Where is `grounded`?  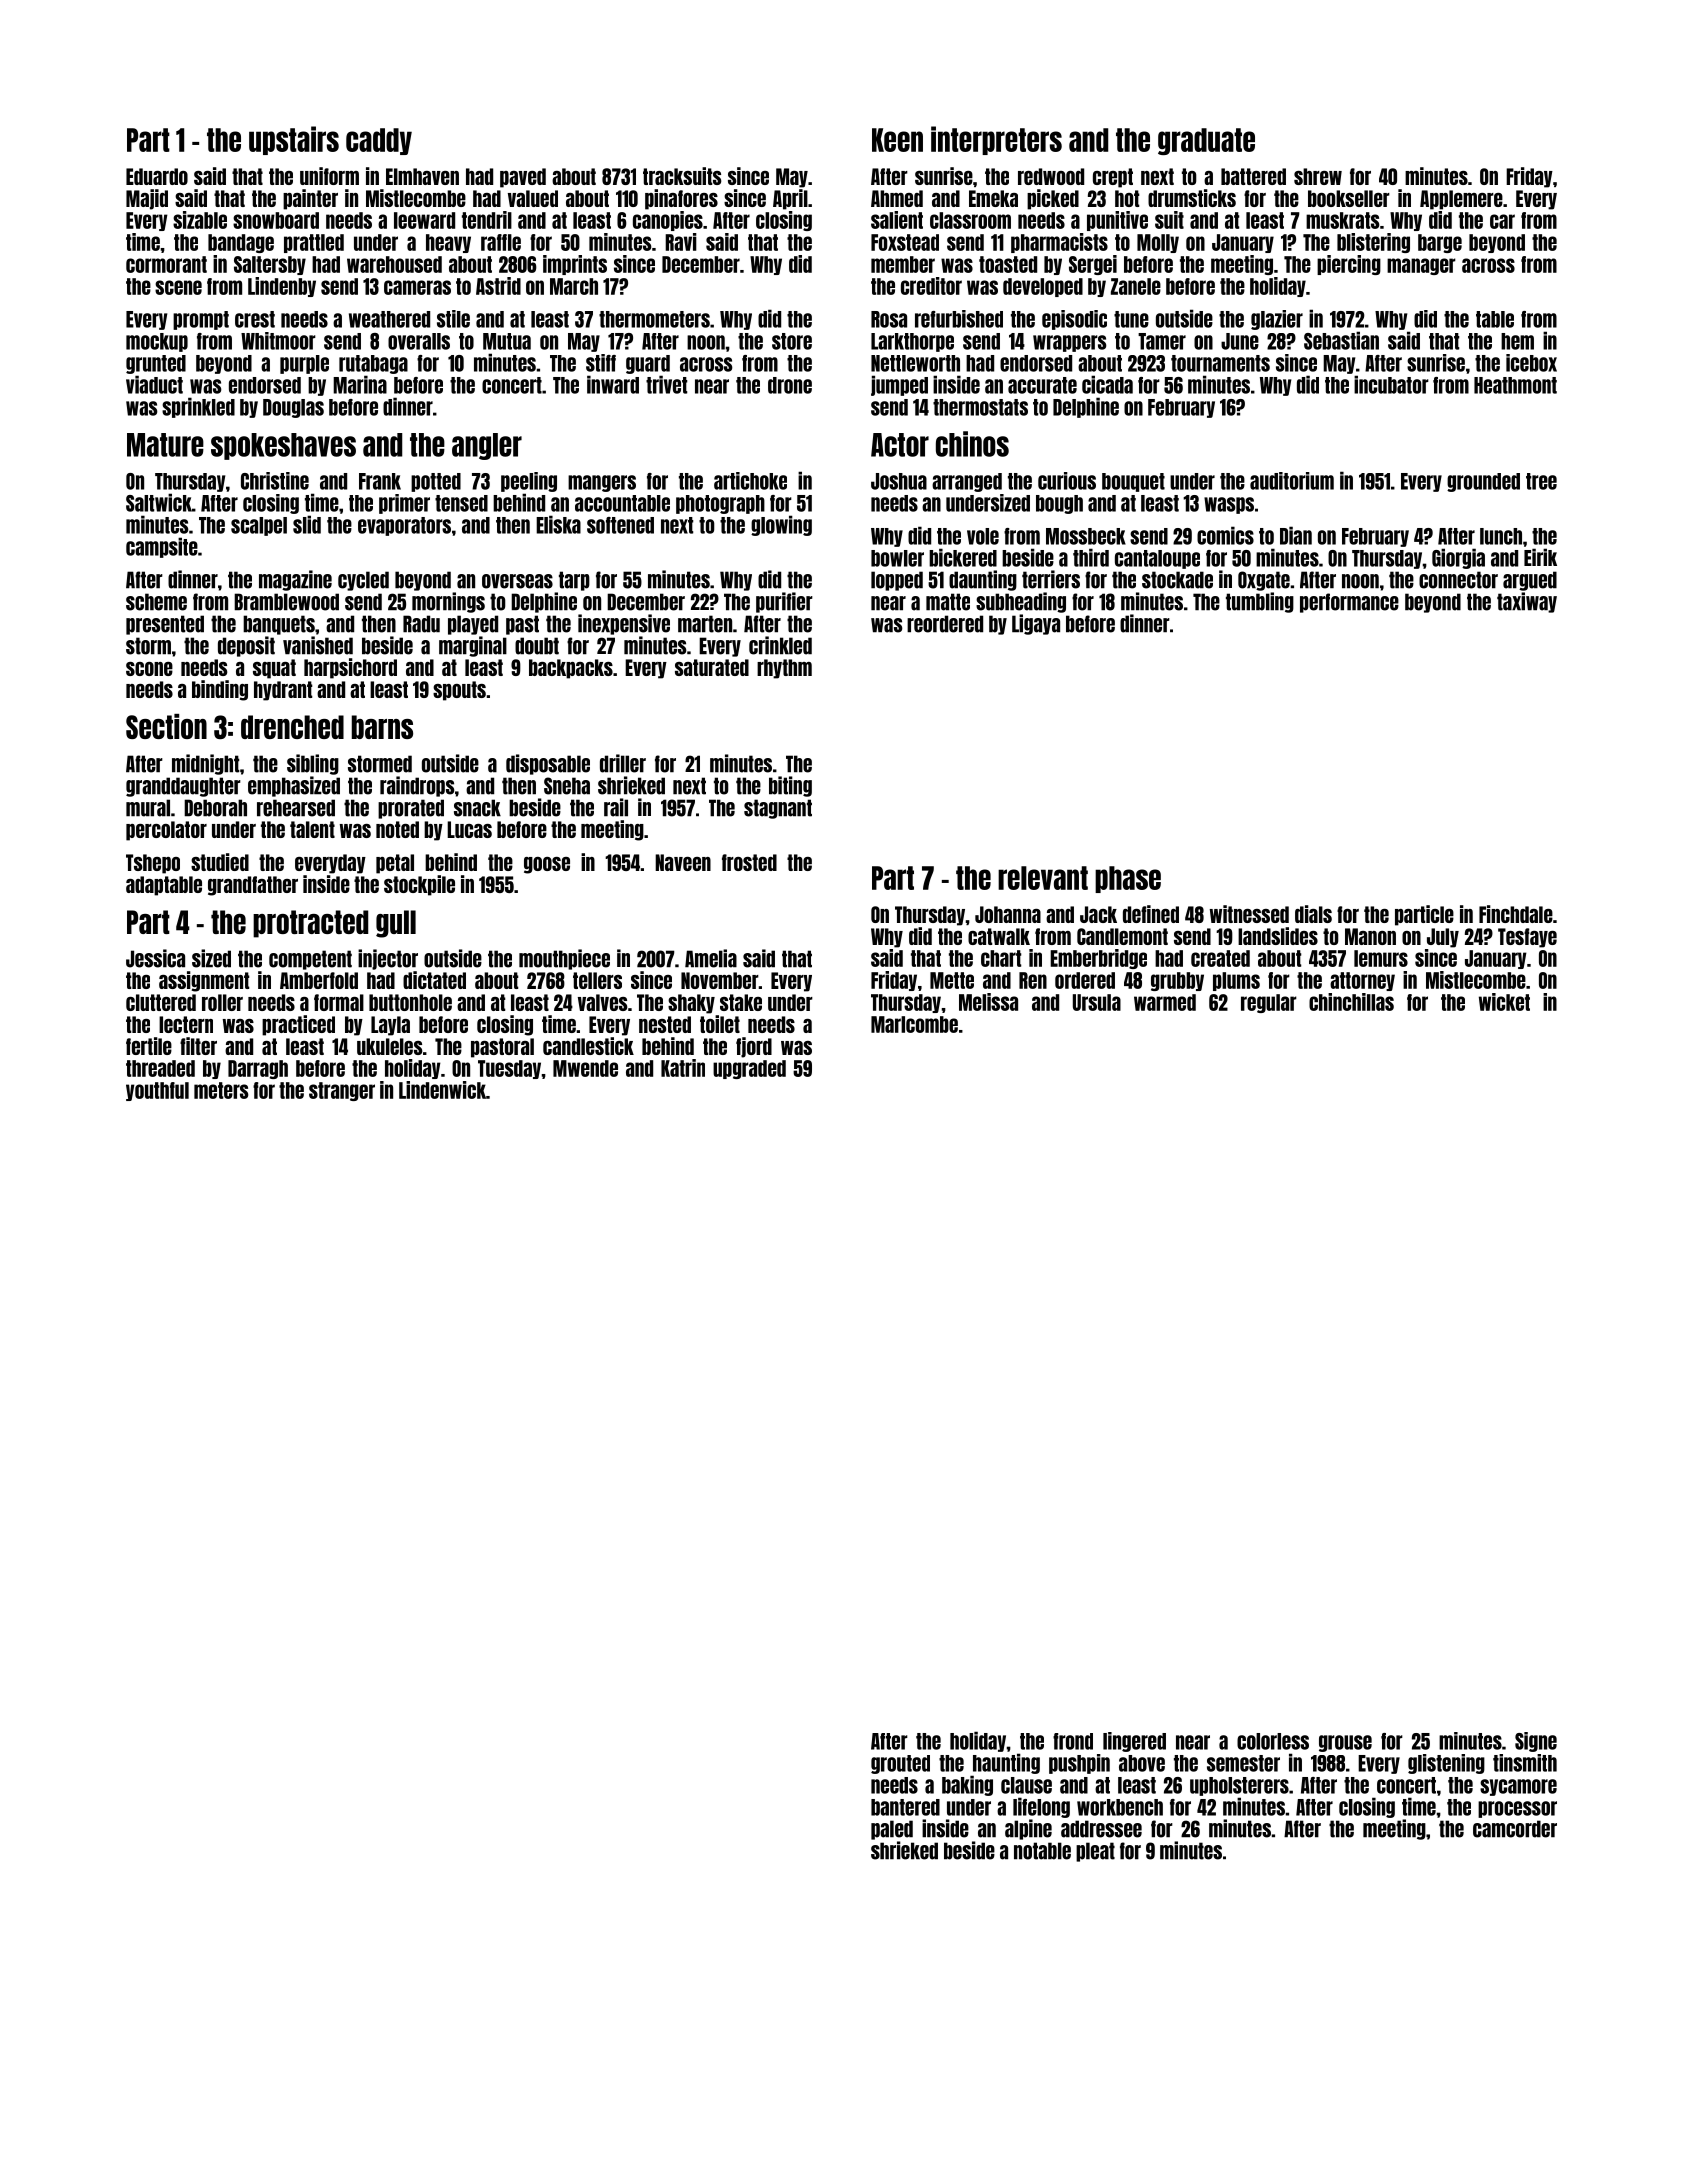
grounded is located at coordinates (1483, 482).
